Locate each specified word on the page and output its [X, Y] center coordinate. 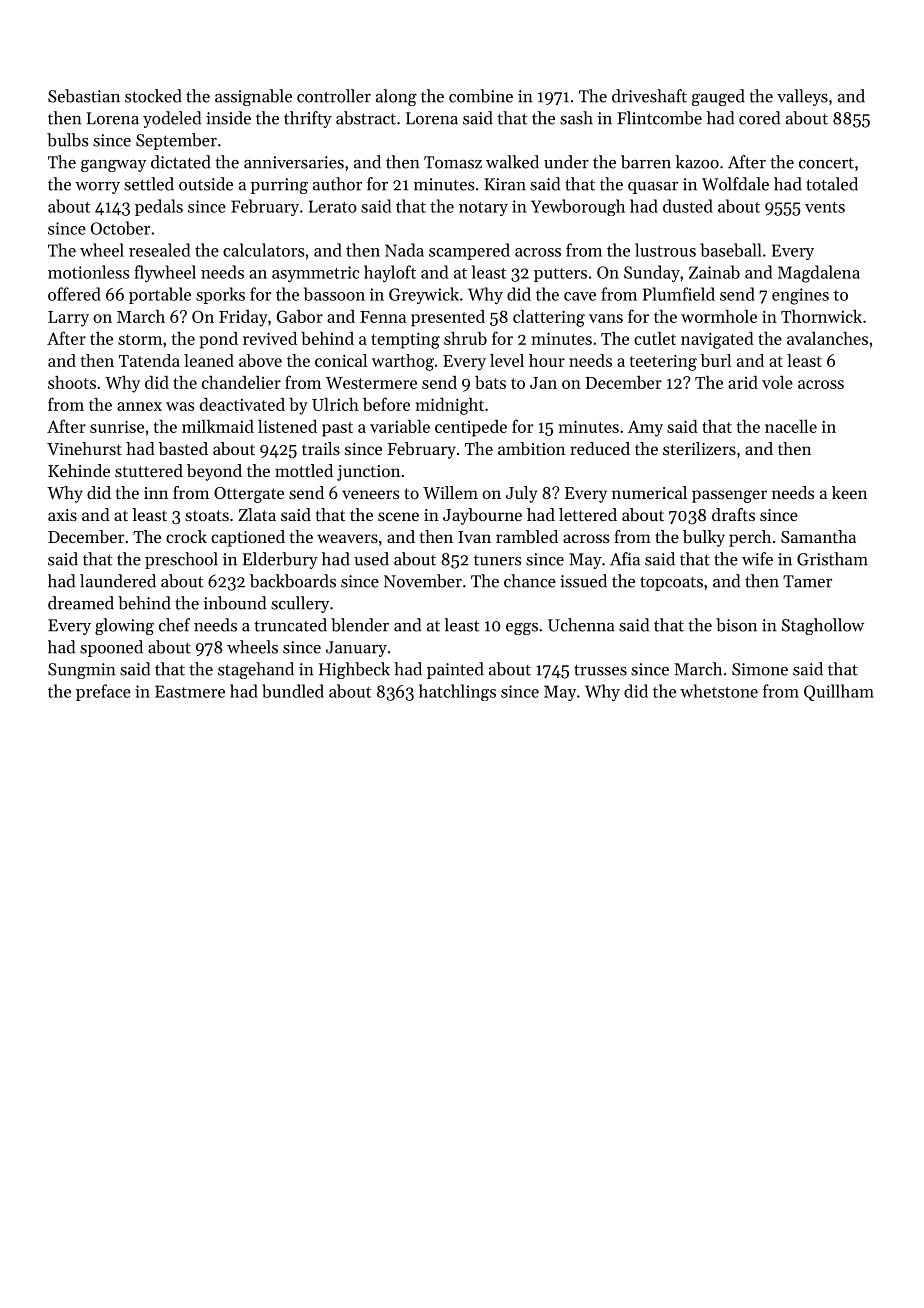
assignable [253, 97]
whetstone [719, 691]
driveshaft [649, 96]
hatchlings [457, 692]
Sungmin [82, 671]
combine [481, 96]
